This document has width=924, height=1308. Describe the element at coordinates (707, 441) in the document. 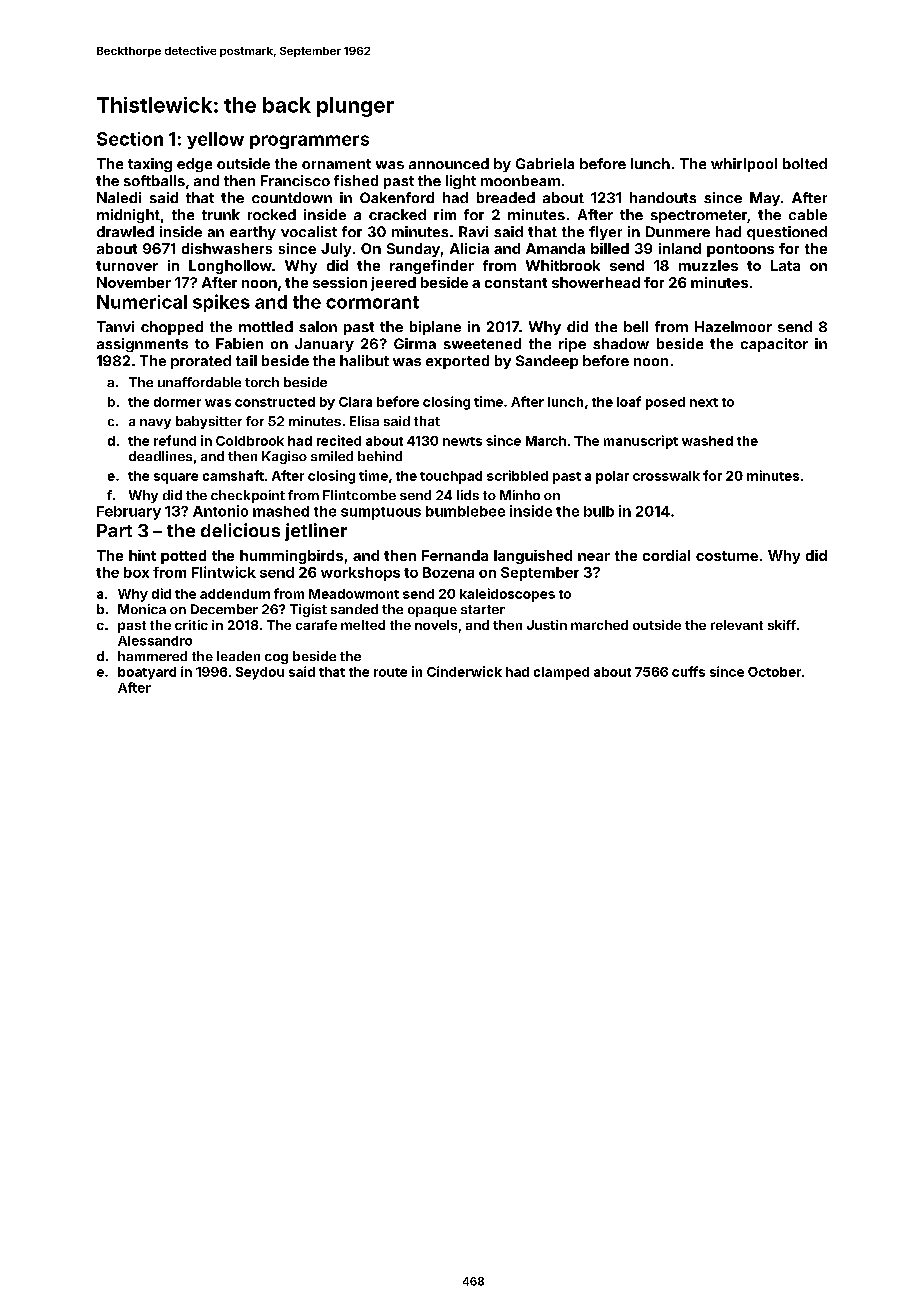

I see `washed` at that location.
